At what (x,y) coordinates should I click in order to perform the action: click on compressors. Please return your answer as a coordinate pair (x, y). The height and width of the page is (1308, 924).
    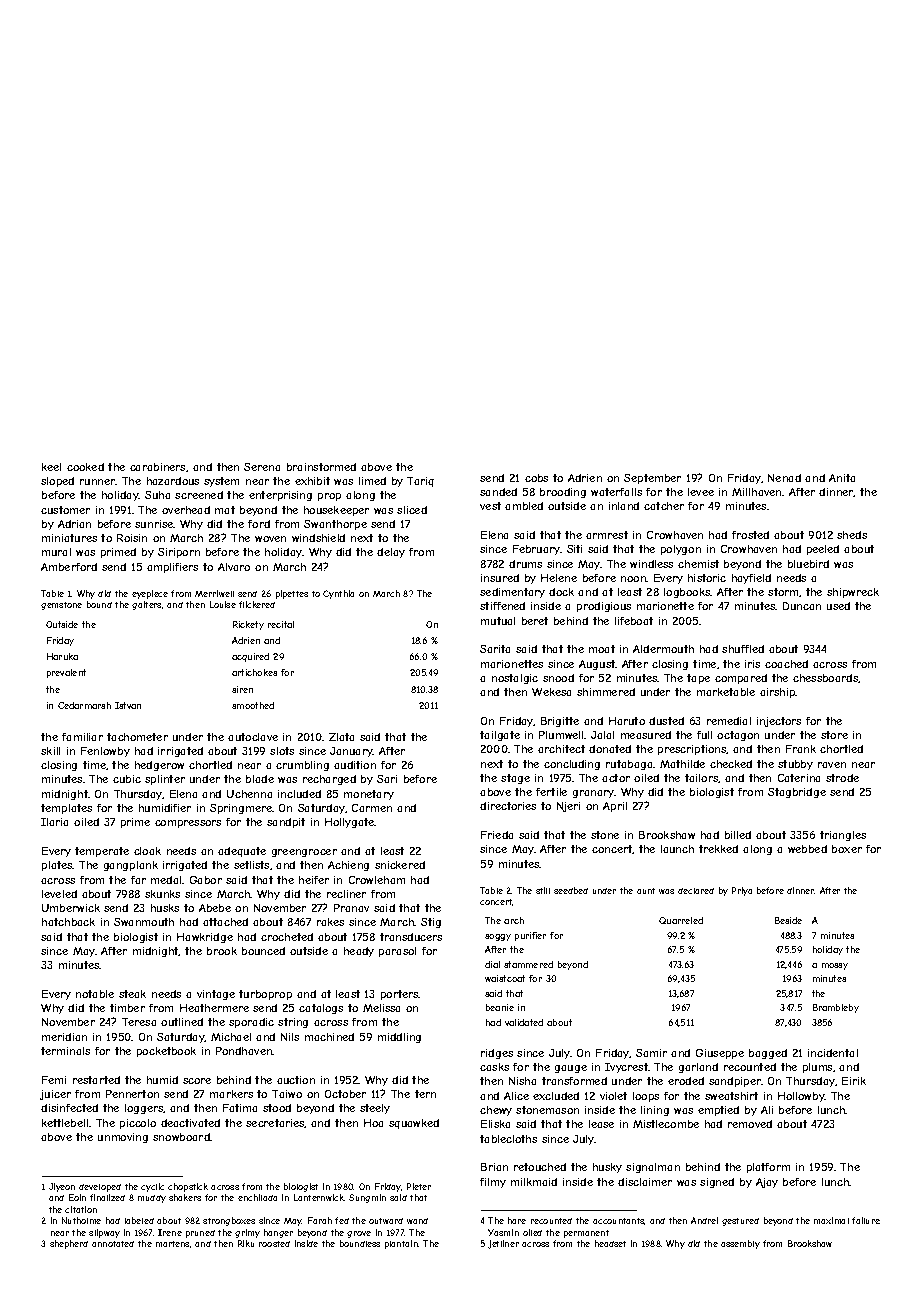
    Looking at the image, I should click on (188, 824).
